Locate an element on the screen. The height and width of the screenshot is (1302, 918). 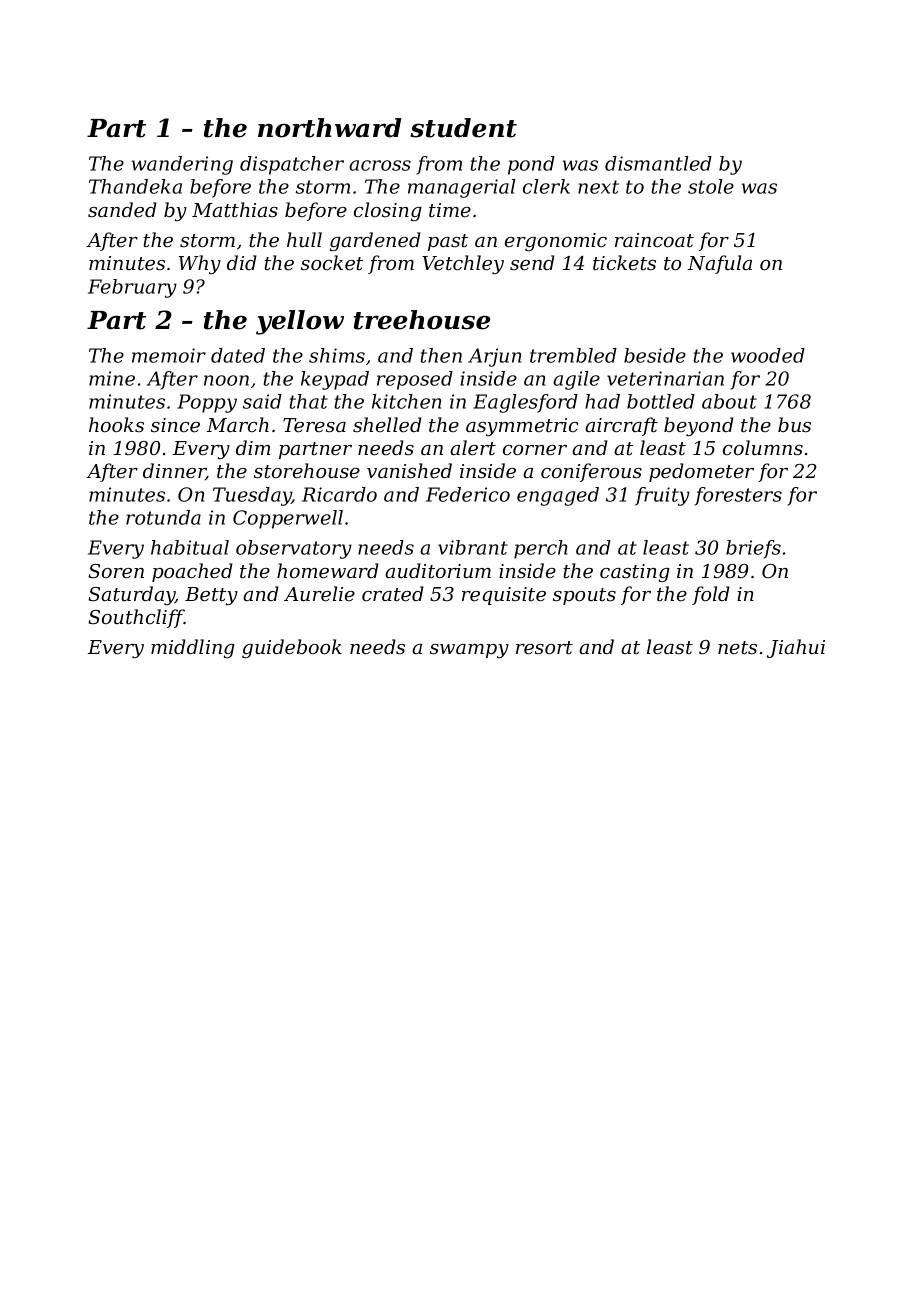
Why is located at coordinates (200, 264).
